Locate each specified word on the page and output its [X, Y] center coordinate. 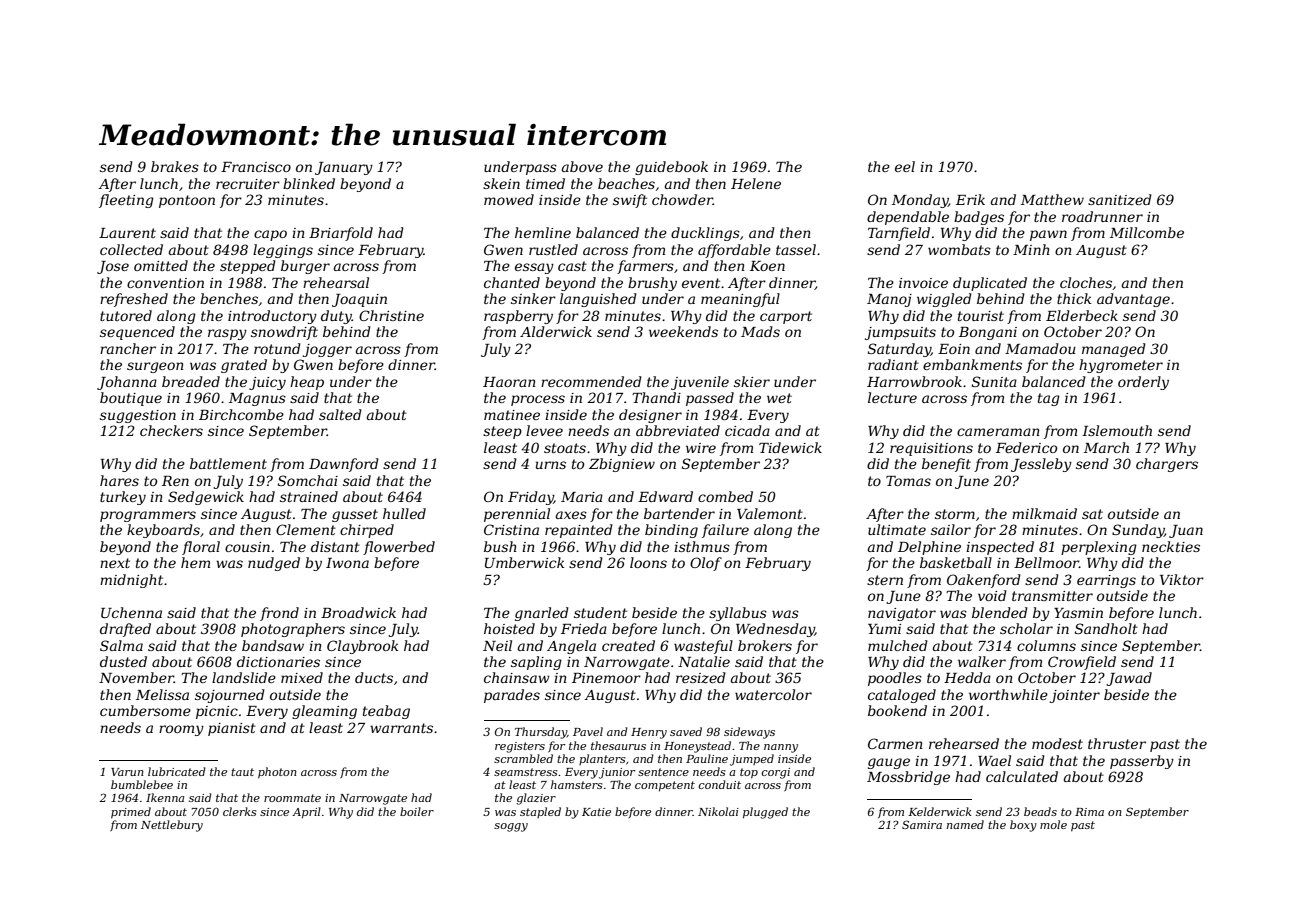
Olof [706, 564]
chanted [512, 282]
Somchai [308, 480]
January [344, 168]
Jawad [1129, 679]
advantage [1133, 300]
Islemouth [1117, 430]
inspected [1000, 548]
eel [905, 166]
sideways [749, 733]
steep [502, 432]
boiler [417, 811]
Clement [306, 529]
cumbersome [145, 710]
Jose [113, 267]
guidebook [671, 168]
